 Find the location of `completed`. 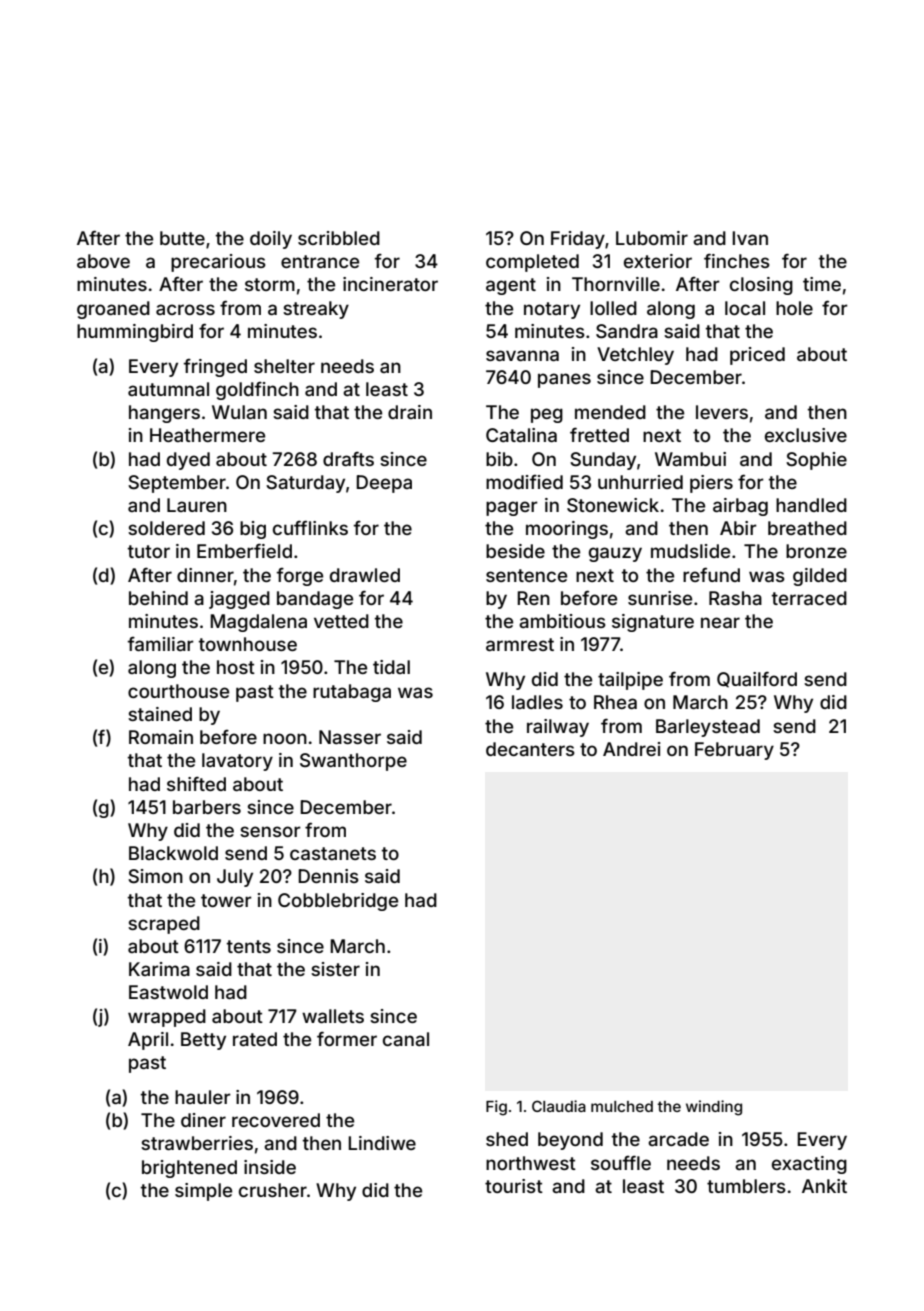

completed is located at coordinates (532, 263).
